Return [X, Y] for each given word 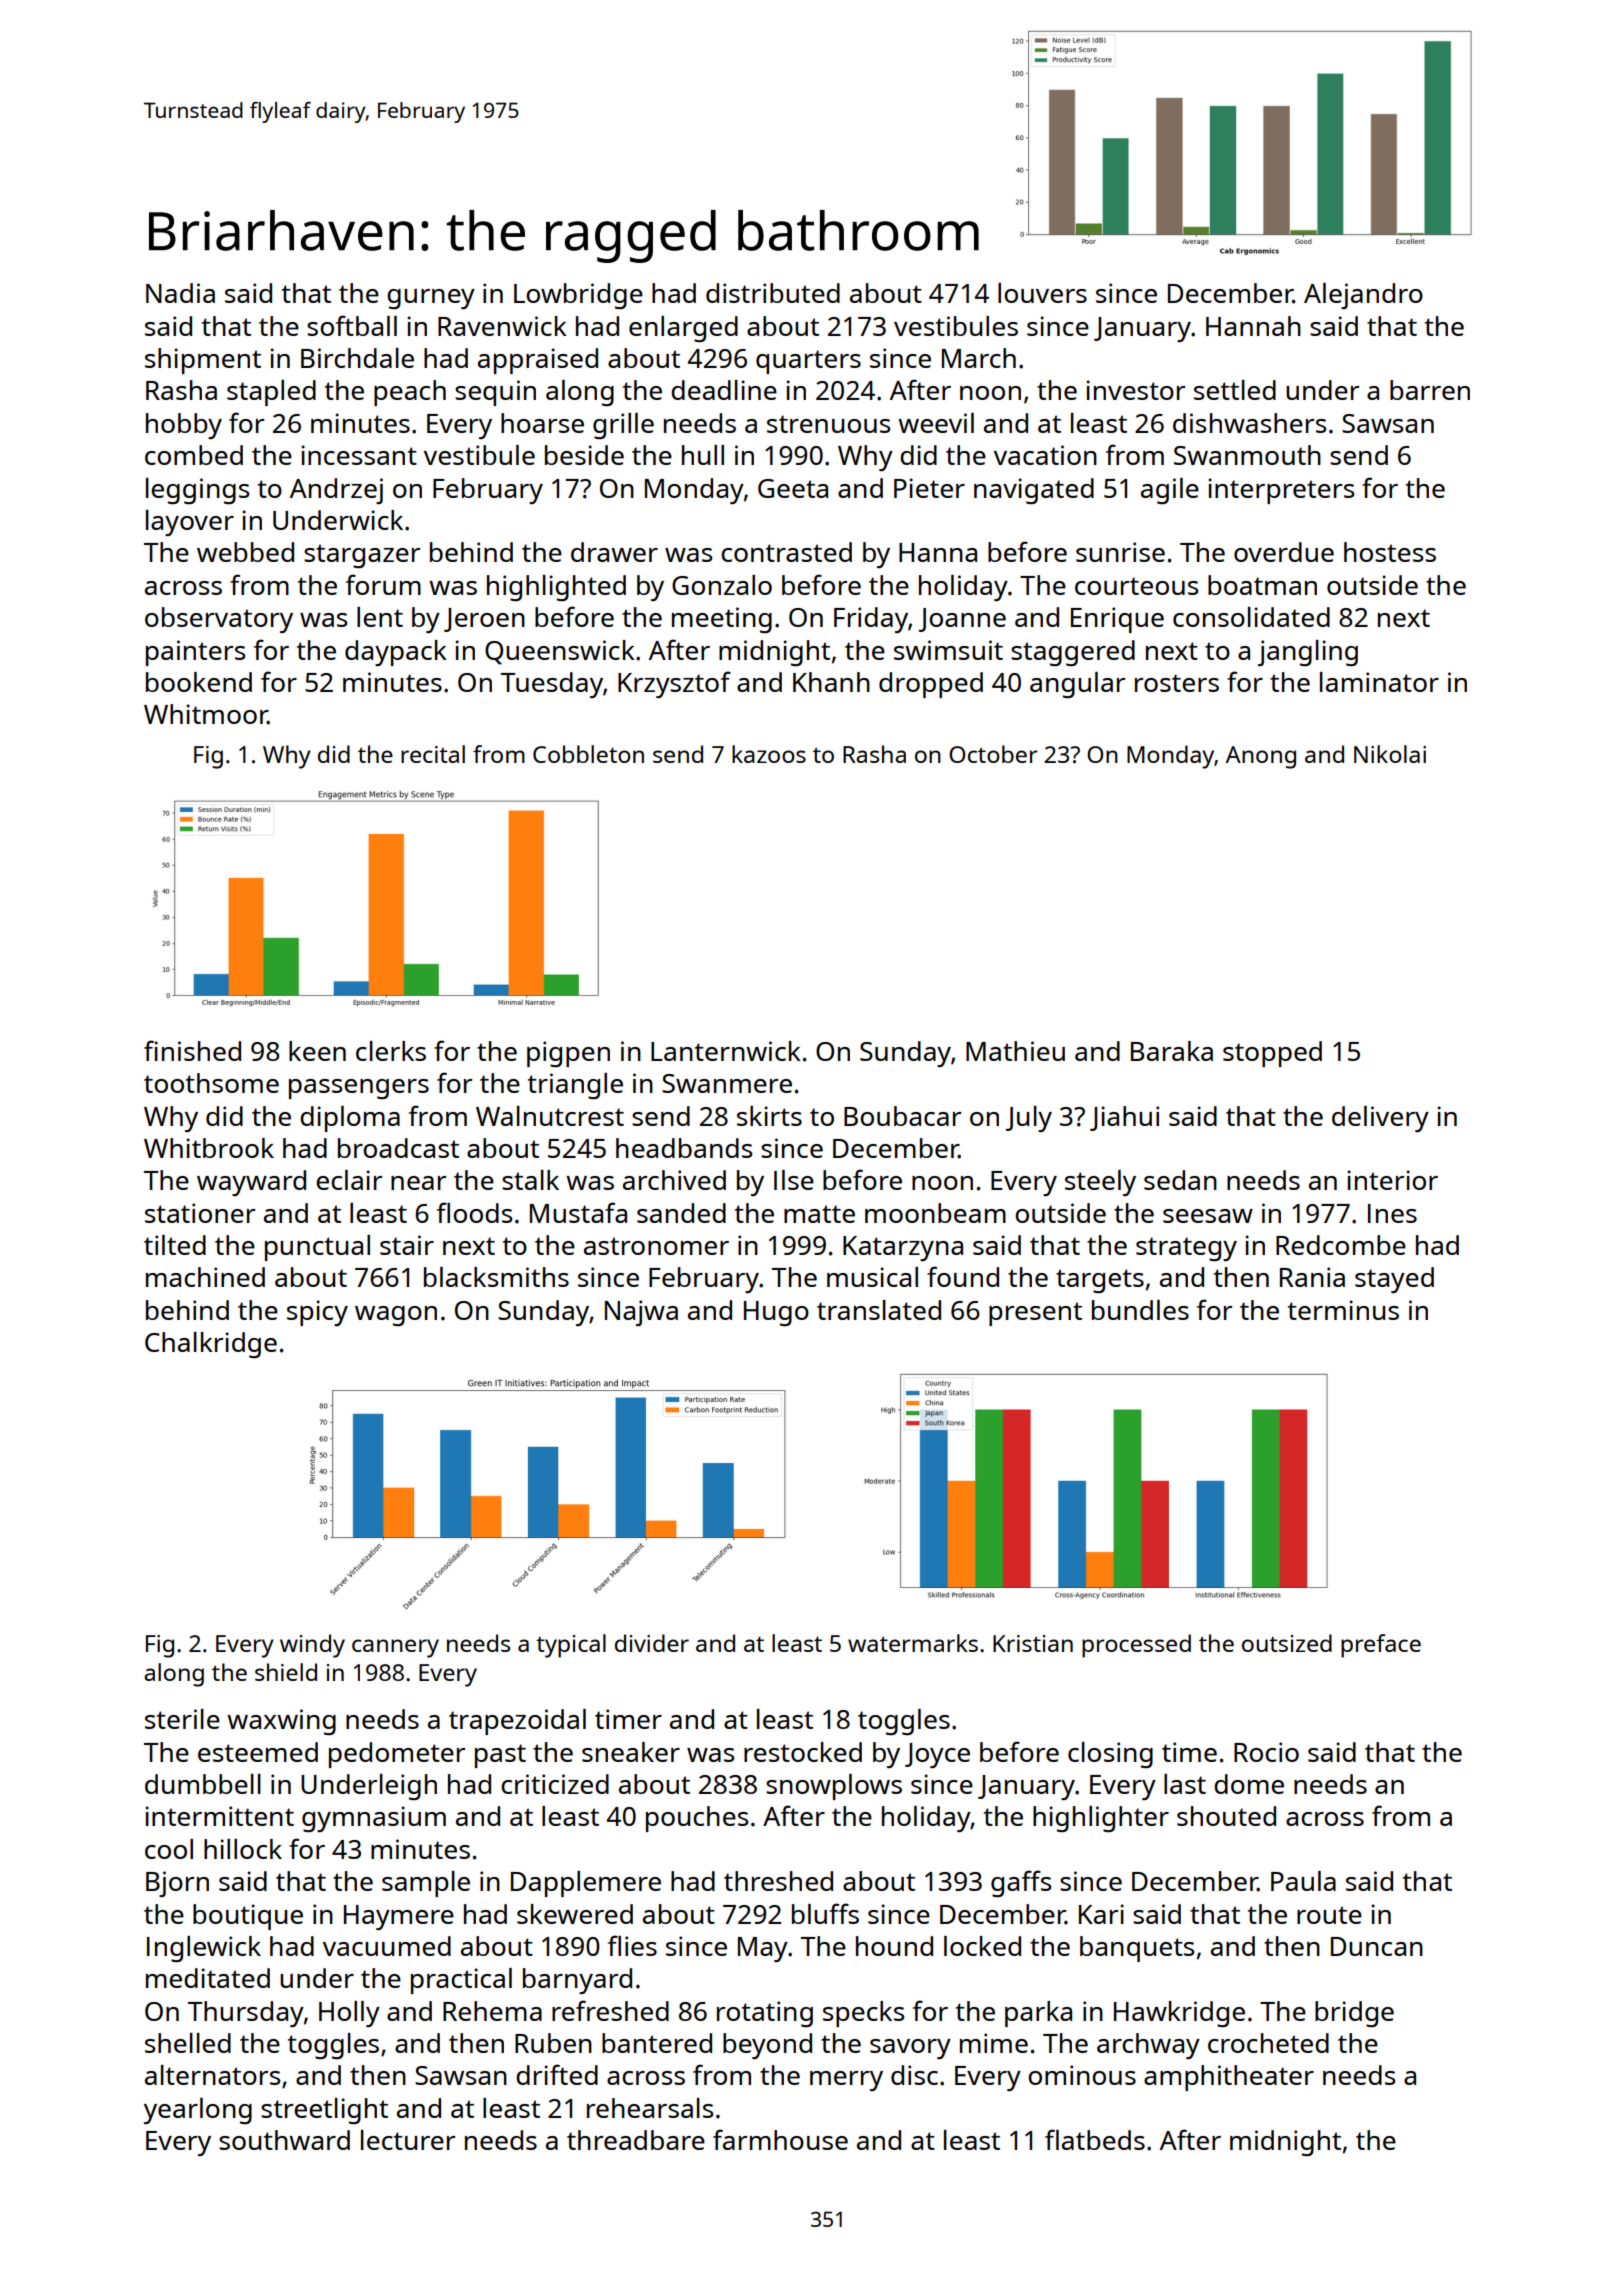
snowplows [834, 1787]
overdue [1284, 552]
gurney [431, 299]
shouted [1226, 1816]
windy [312, 1646]
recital [433, 754]
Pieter [929, 488]
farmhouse [780, 2139]
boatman [1262, 585]
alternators [212, 2075]
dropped [931, 685]
